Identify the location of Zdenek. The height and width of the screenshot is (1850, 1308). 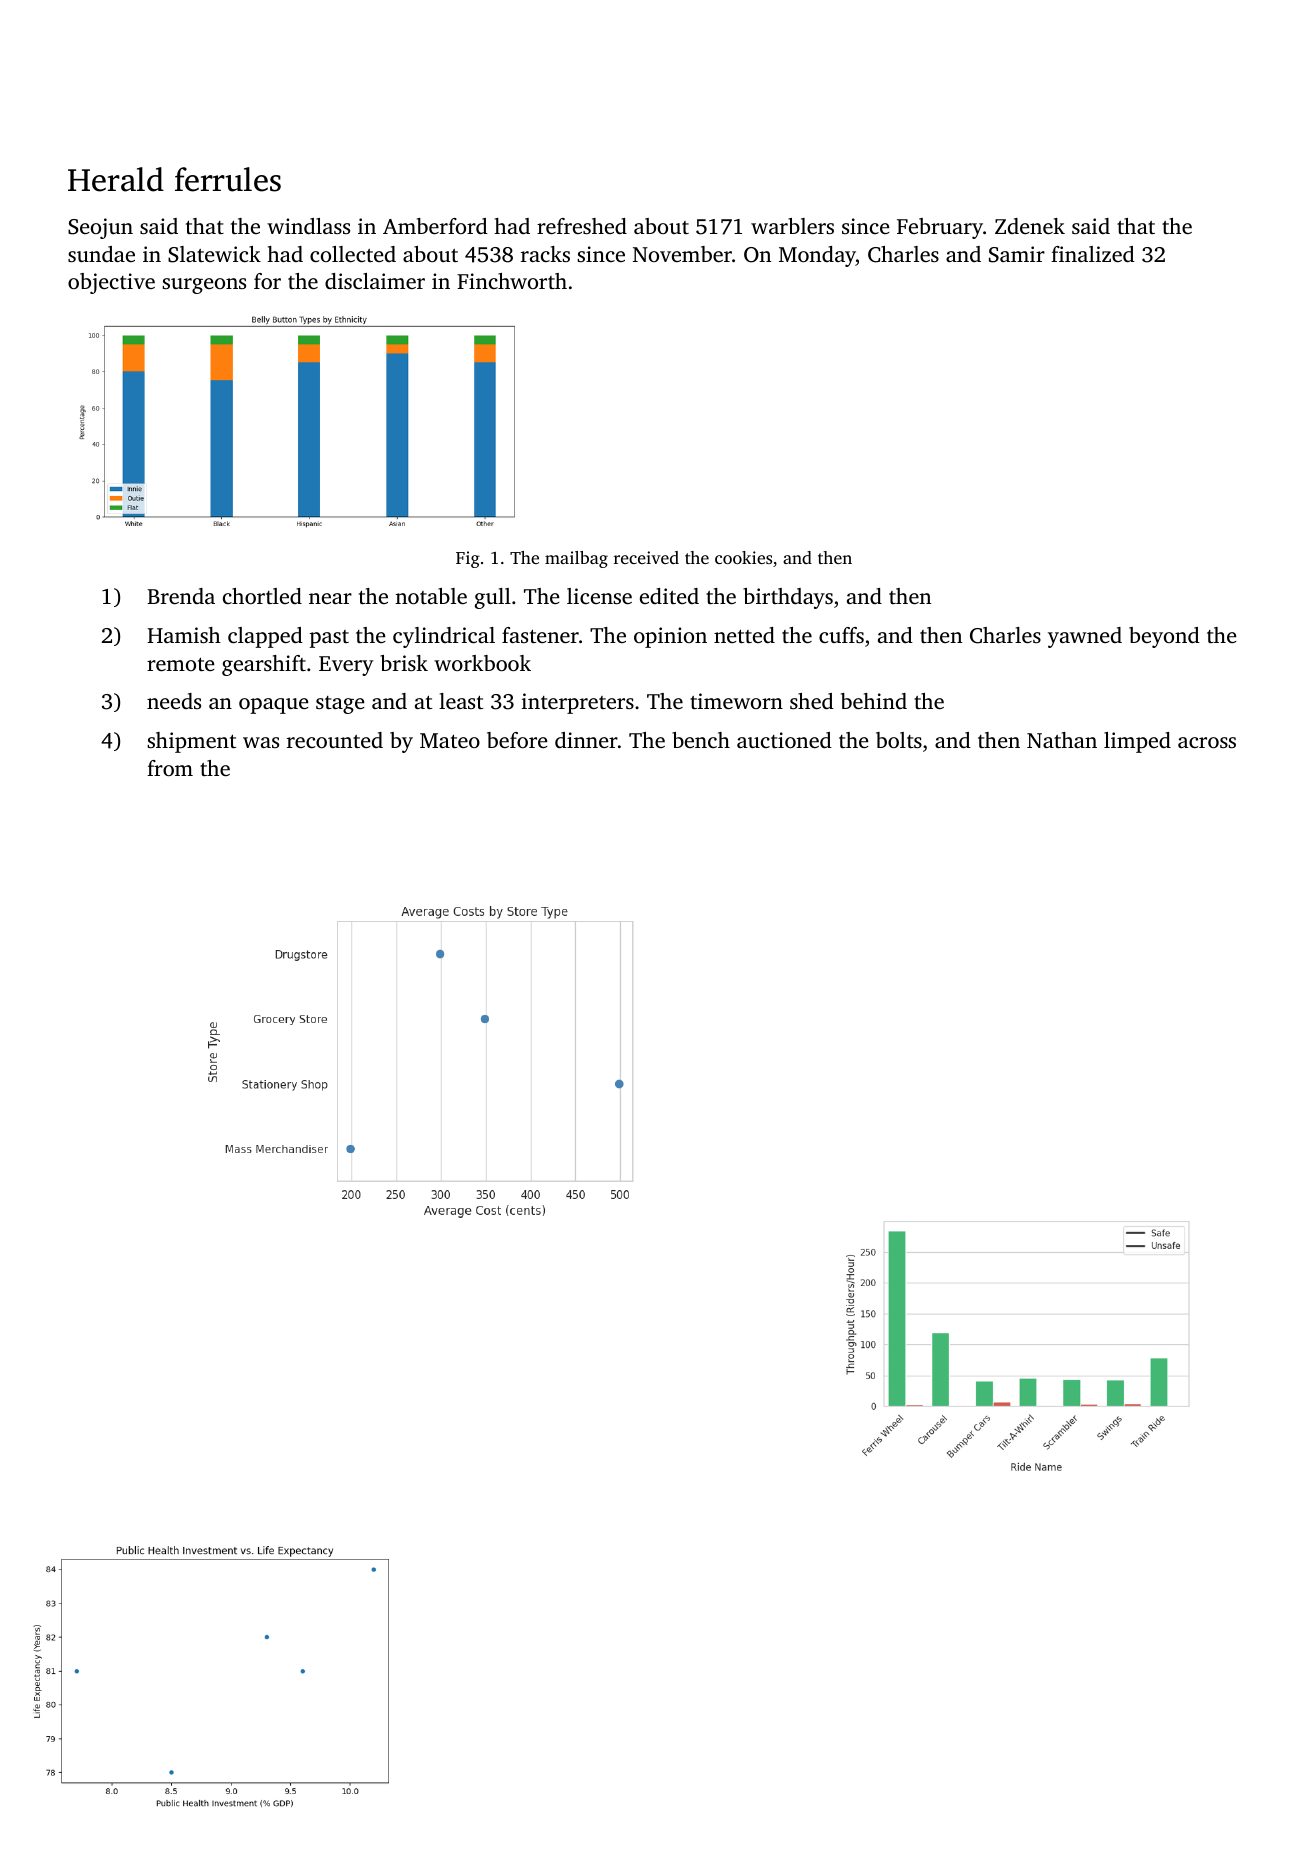
(1030, 226).
